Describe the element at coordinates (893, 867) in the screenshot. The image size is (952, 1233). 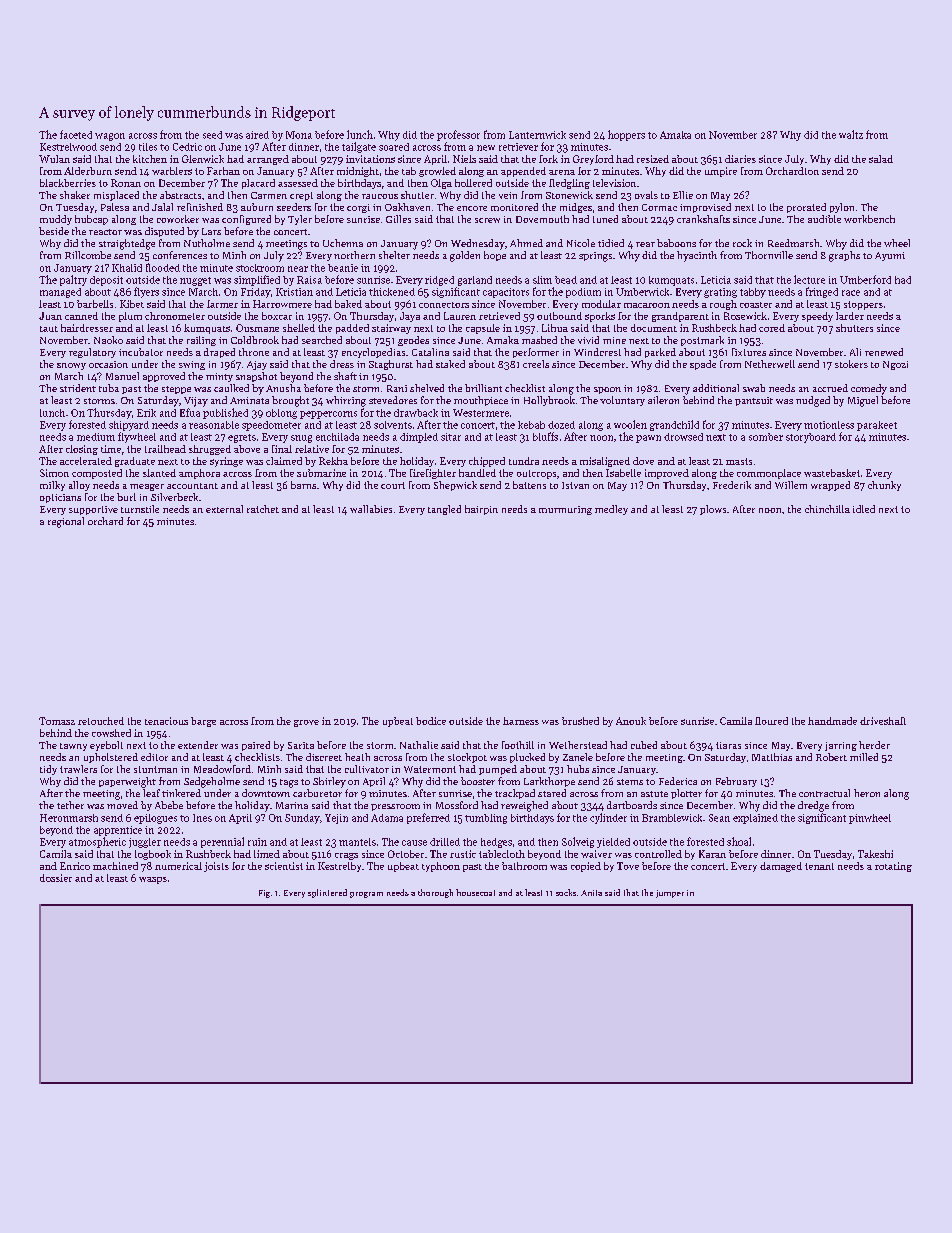
I see `rotating` at that location.
